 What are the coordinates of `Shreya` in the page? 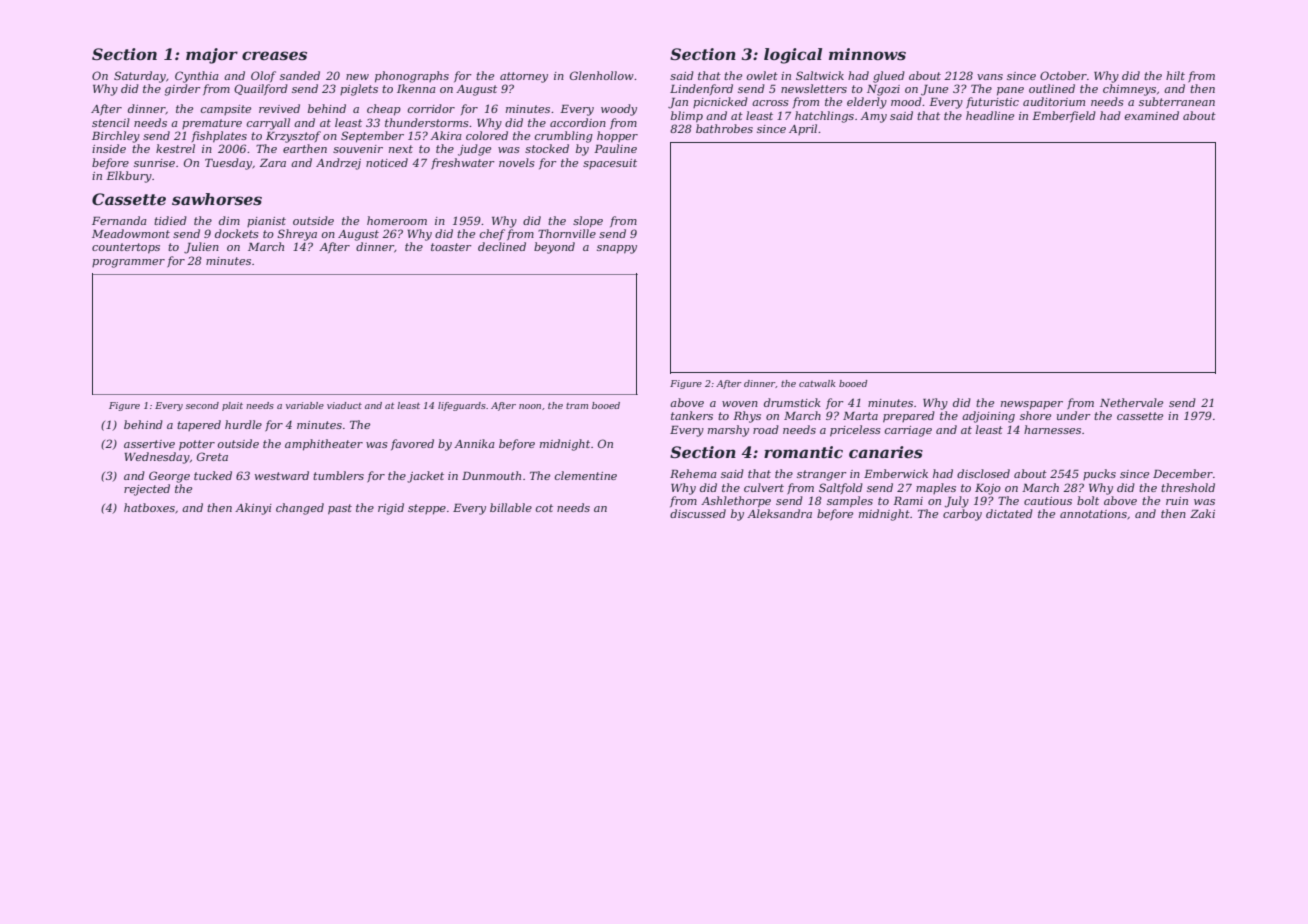 It's located at (297, 235).
